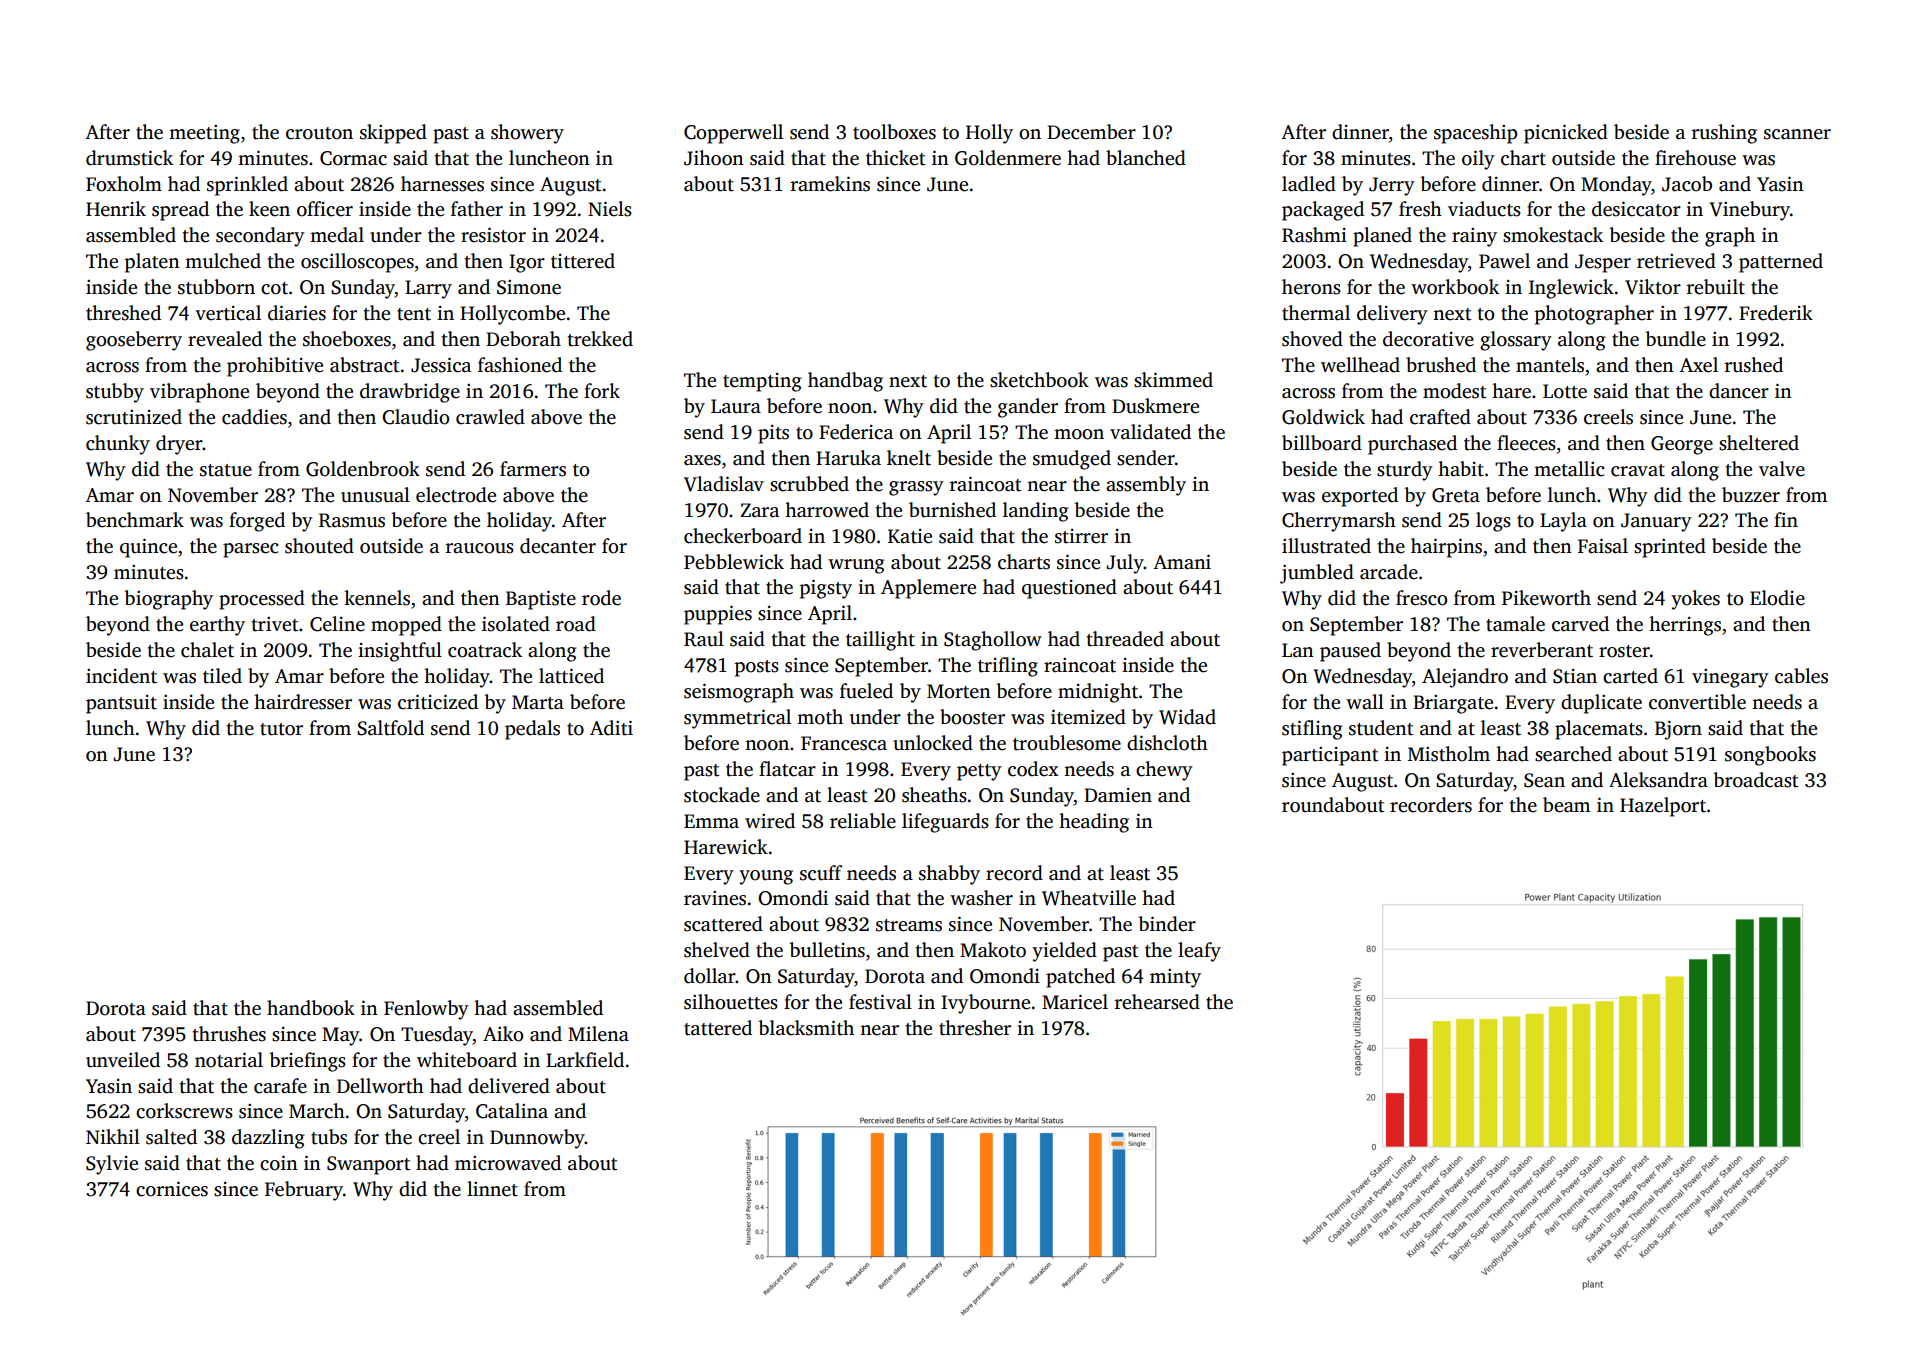 This page has width=1918, height=1356. Describe the element at coordinates (733, 134) in the page. I see `Copperwell` at that location.
